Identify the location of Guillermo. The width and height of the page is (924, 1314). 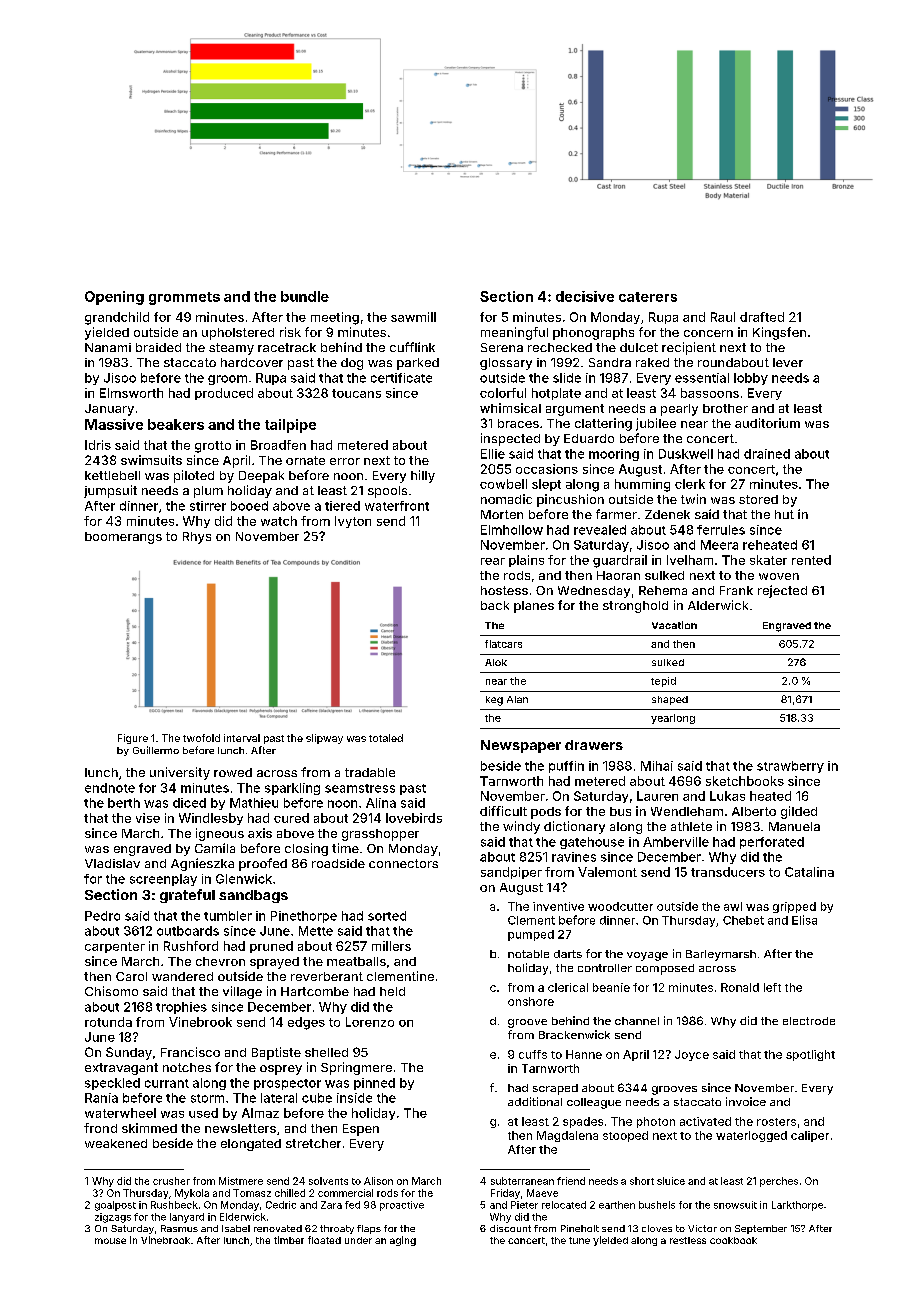
(156, 750).
